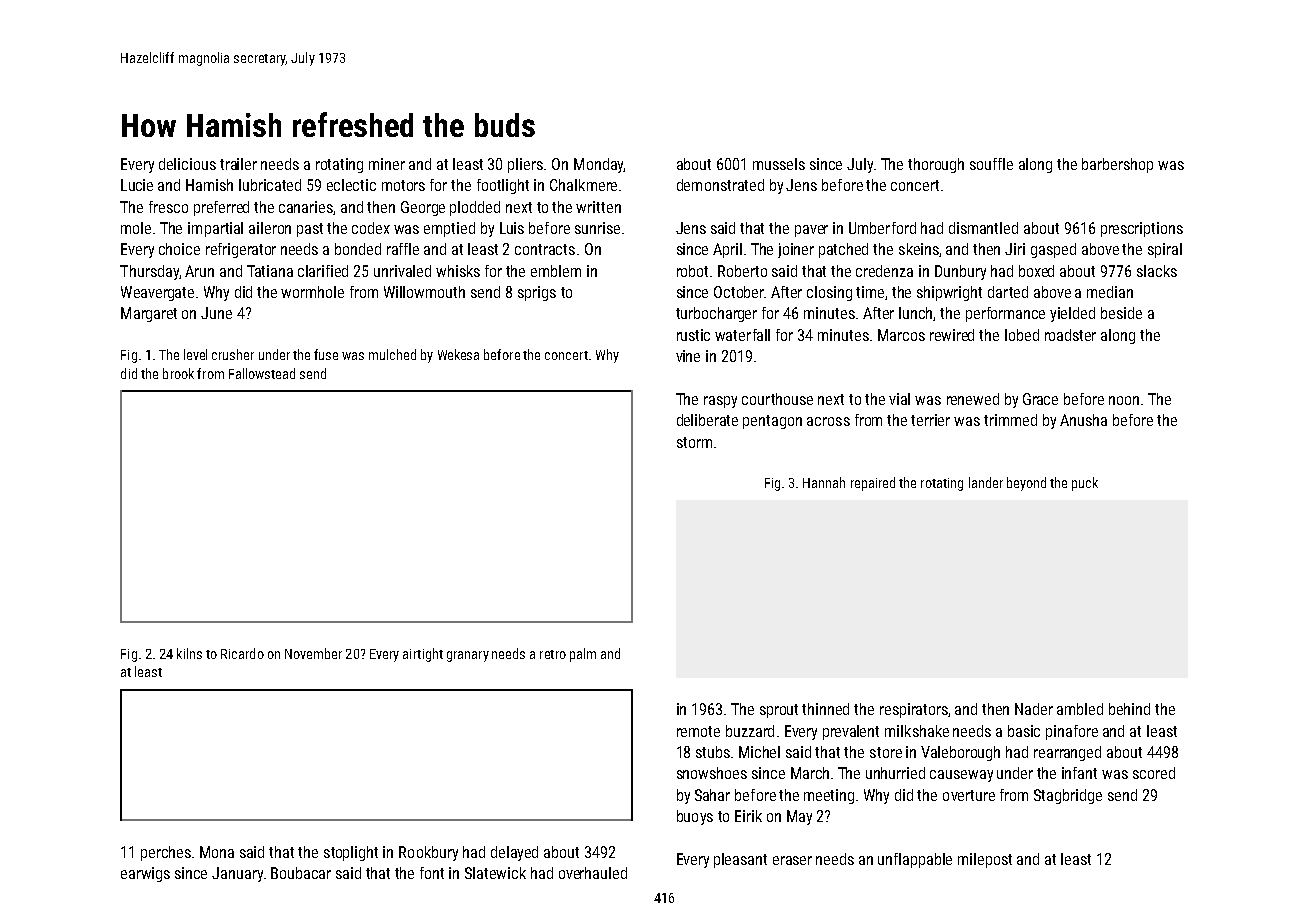  I want to click on Ricardo, so click(242, 653).
